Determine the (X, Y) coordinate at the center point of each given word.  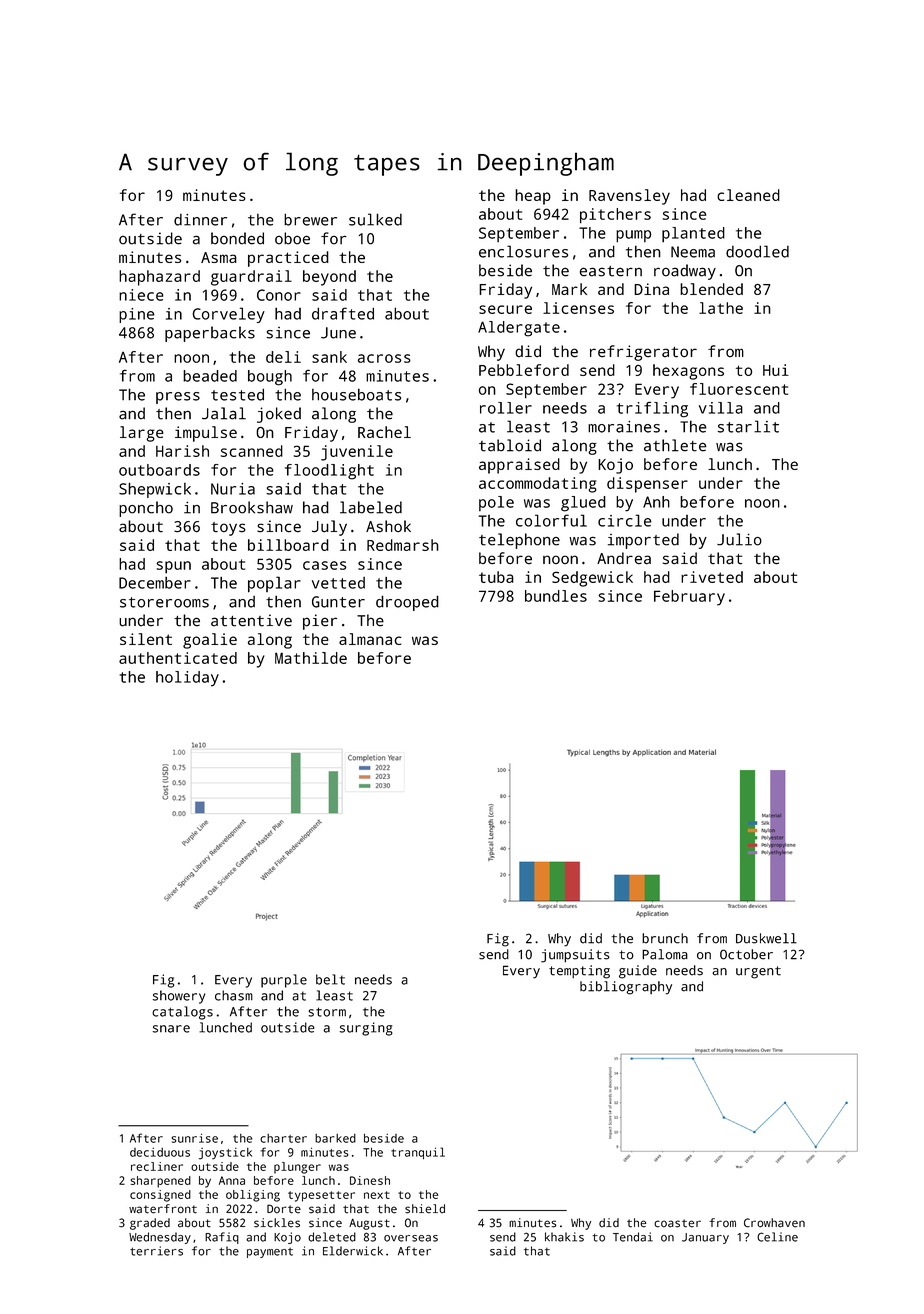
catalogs (182, 1013)
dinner (200, 220)
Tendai (633, 1237)
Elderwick (353, 1251)
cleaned (748, 195)
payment (270, 1253)
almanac (370, 639)
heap (533, 197)
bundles (556, 596)
